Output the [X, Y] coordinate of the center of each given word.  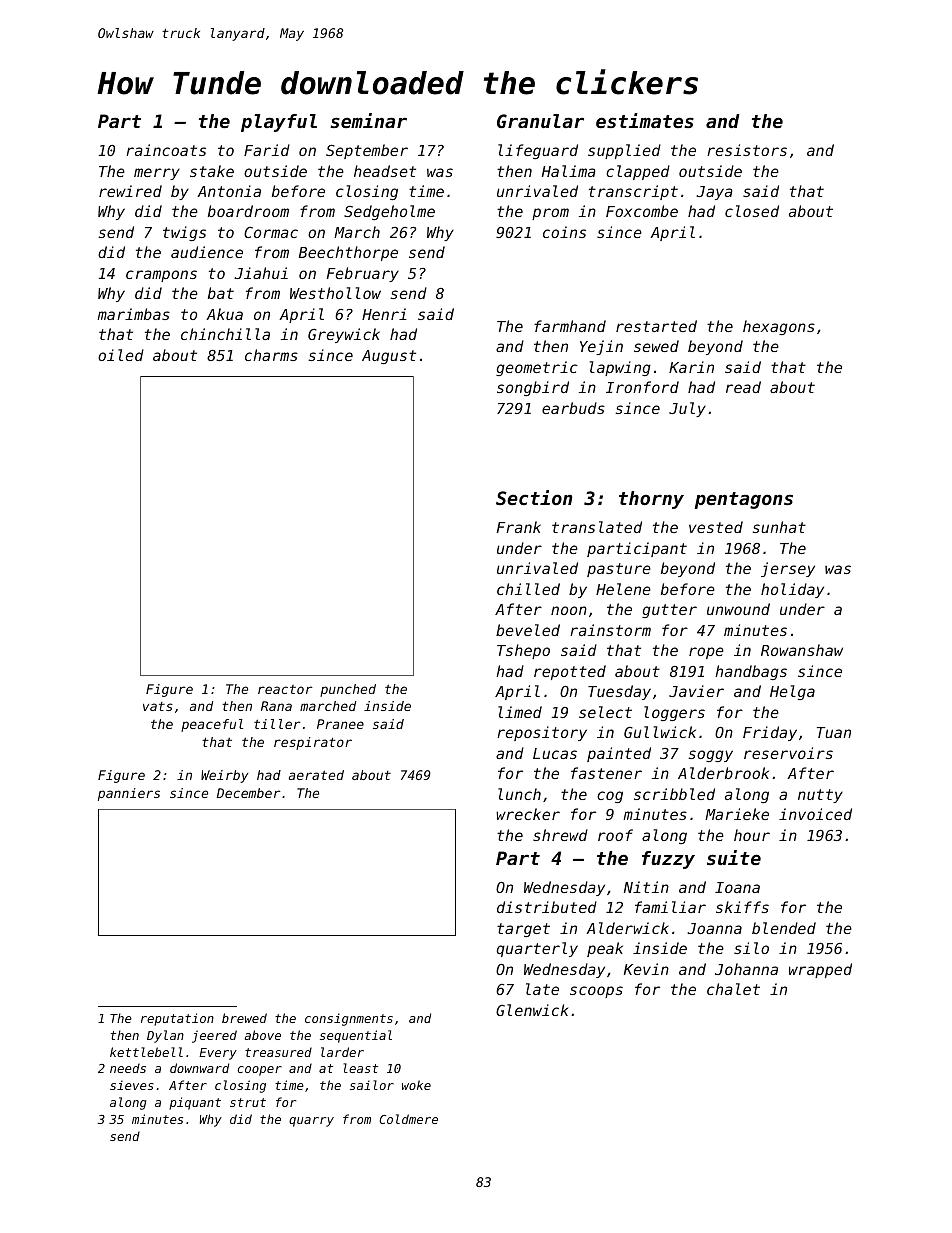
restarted [656, 326]
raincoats [166, 150]
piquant [195, 1103]
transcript [633, 192]
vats [158, 706]
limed [520, 712]
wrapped [820, 970]
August [389, 357]
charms [271, 355]
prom [550, 214]
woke [416, 1085]
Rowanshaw [802, 650]
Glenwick [532, 1010]
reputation [177, 1019]
